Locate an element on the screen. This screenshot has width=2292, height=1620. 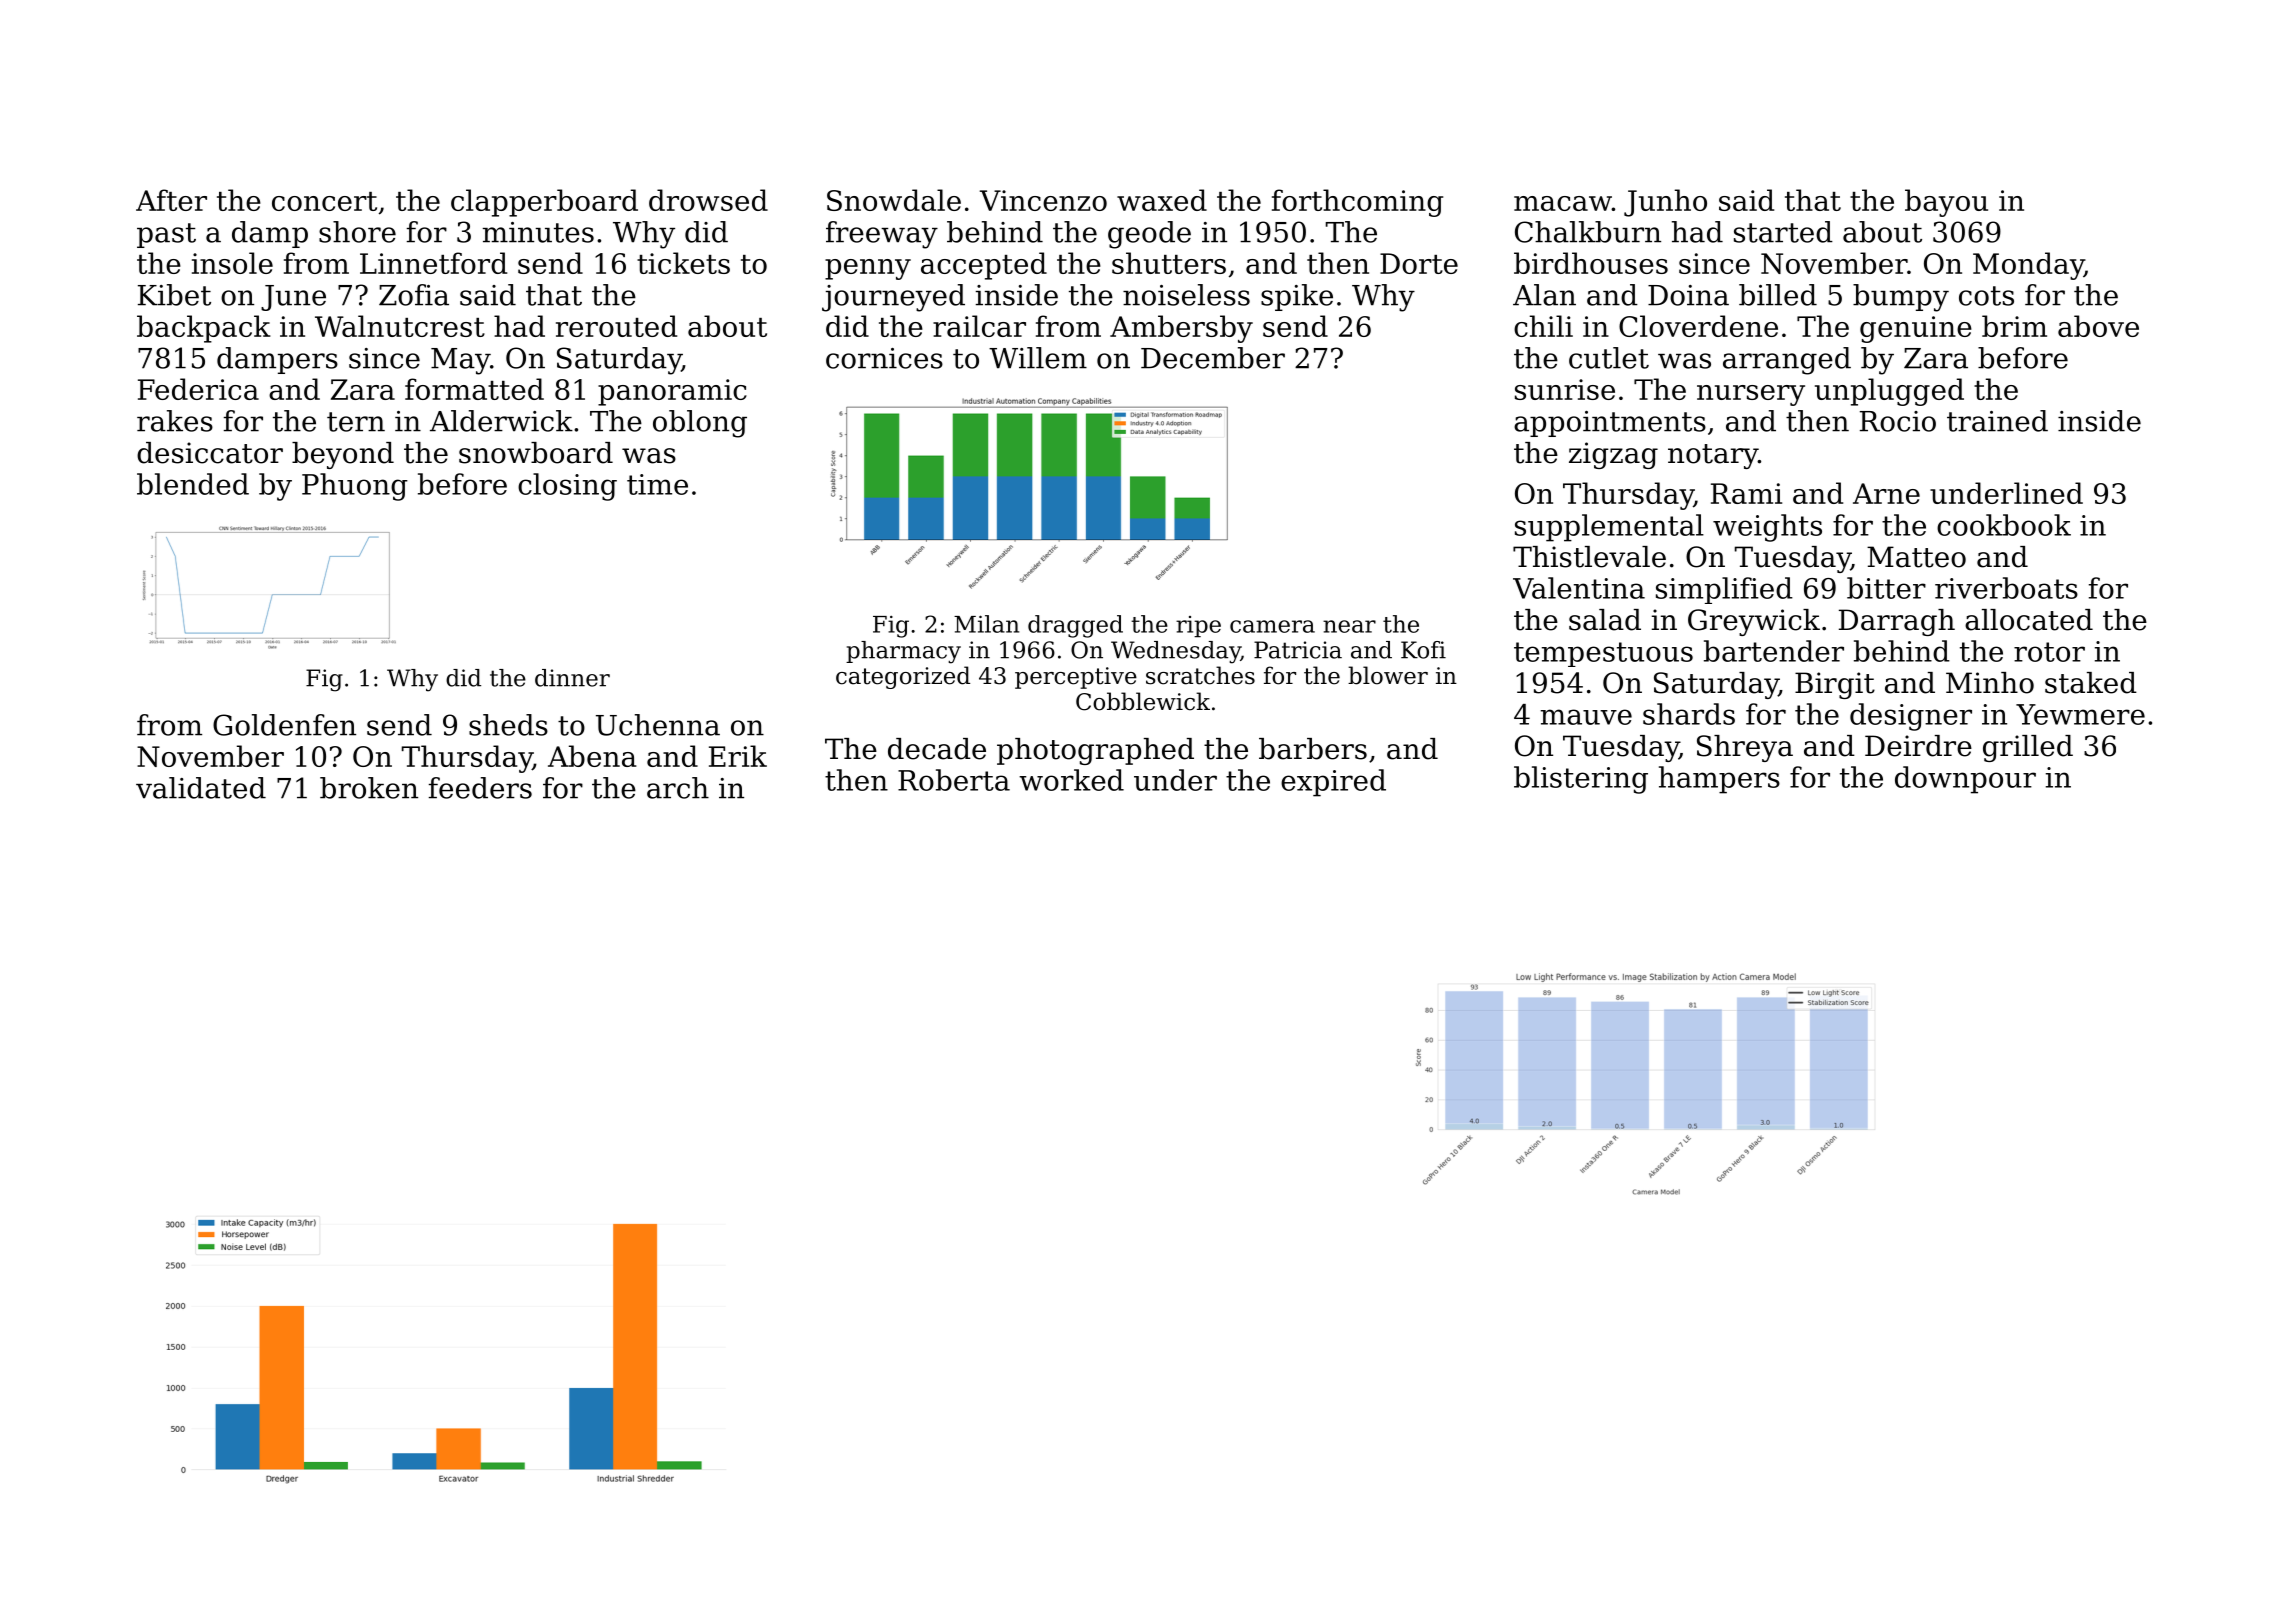
Junho is located at coordinates (1665, 203).
